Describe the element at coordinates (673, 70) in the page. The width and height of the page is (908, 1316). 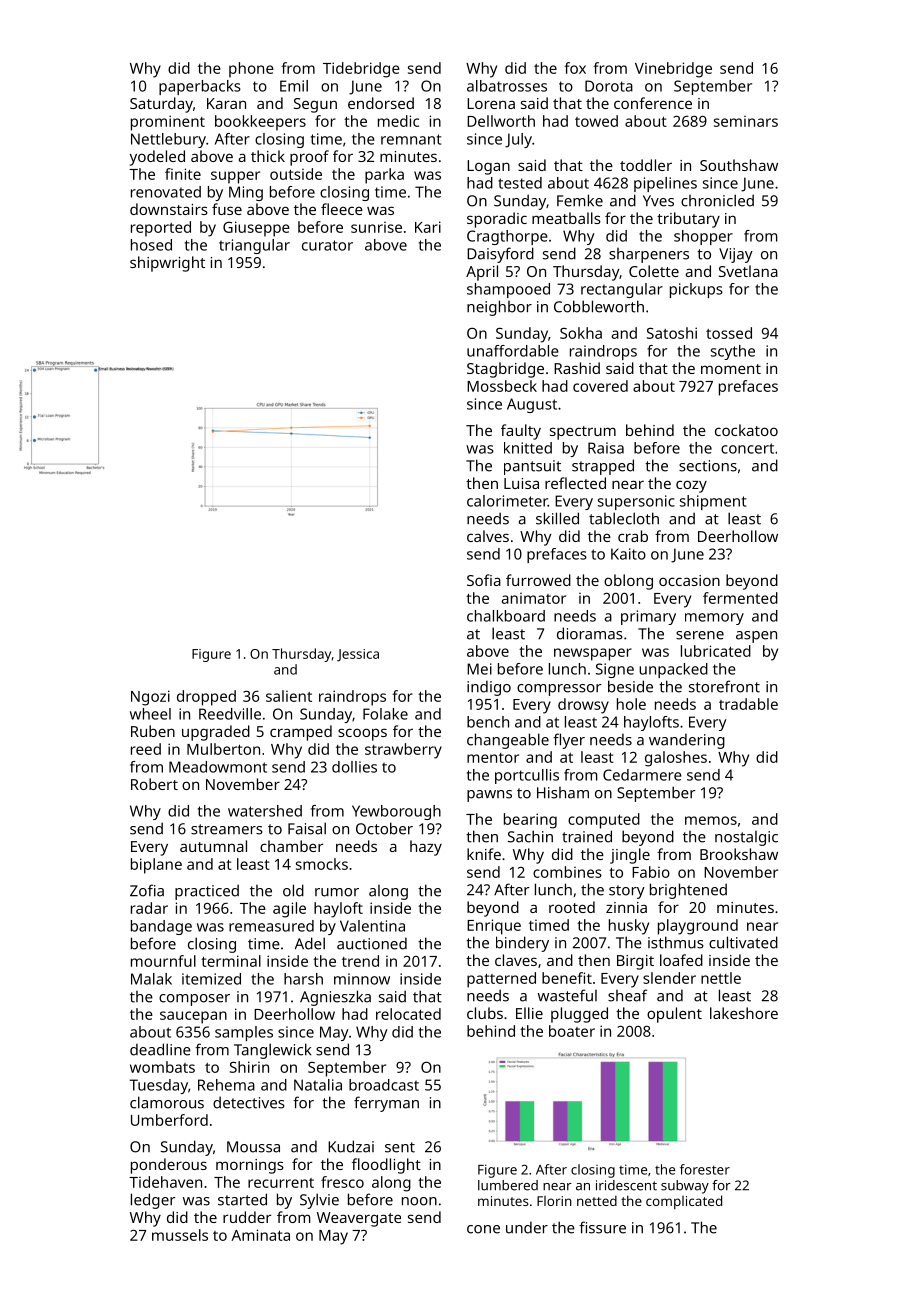
I see `Vinebridge` at that location.
